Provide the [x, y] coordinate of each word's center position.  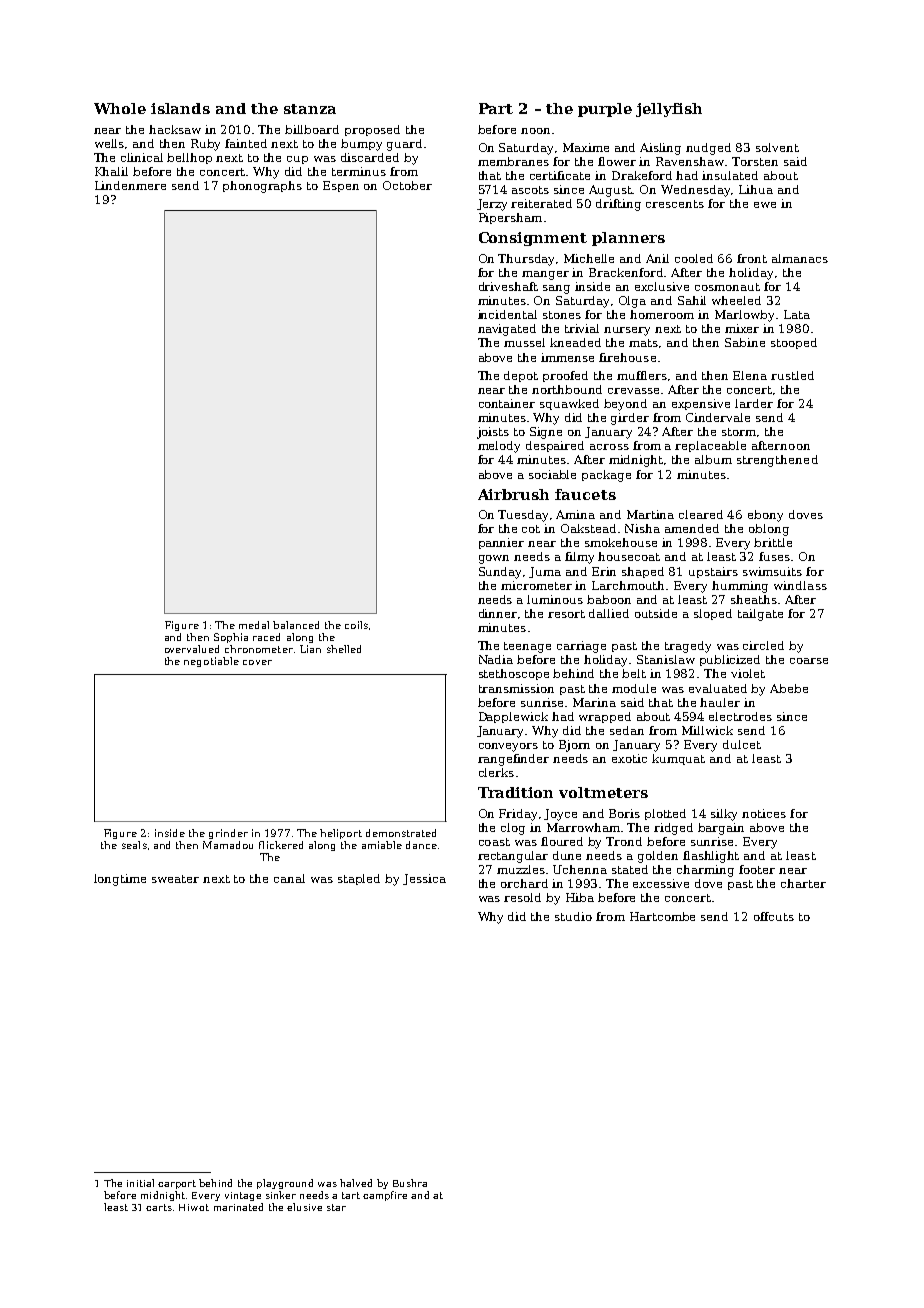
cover [257, 662]
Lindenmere [130, 185]
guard [404, 145]
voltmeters [603, 792]
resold [522, 897]
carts [159, 1207]
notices [764, 813]
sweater [175, 879]
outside [656, 613]
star [336, 1207]
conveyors [508, 747]
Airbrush [513, 494]
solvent [777, 147]
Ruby [205, 145]
